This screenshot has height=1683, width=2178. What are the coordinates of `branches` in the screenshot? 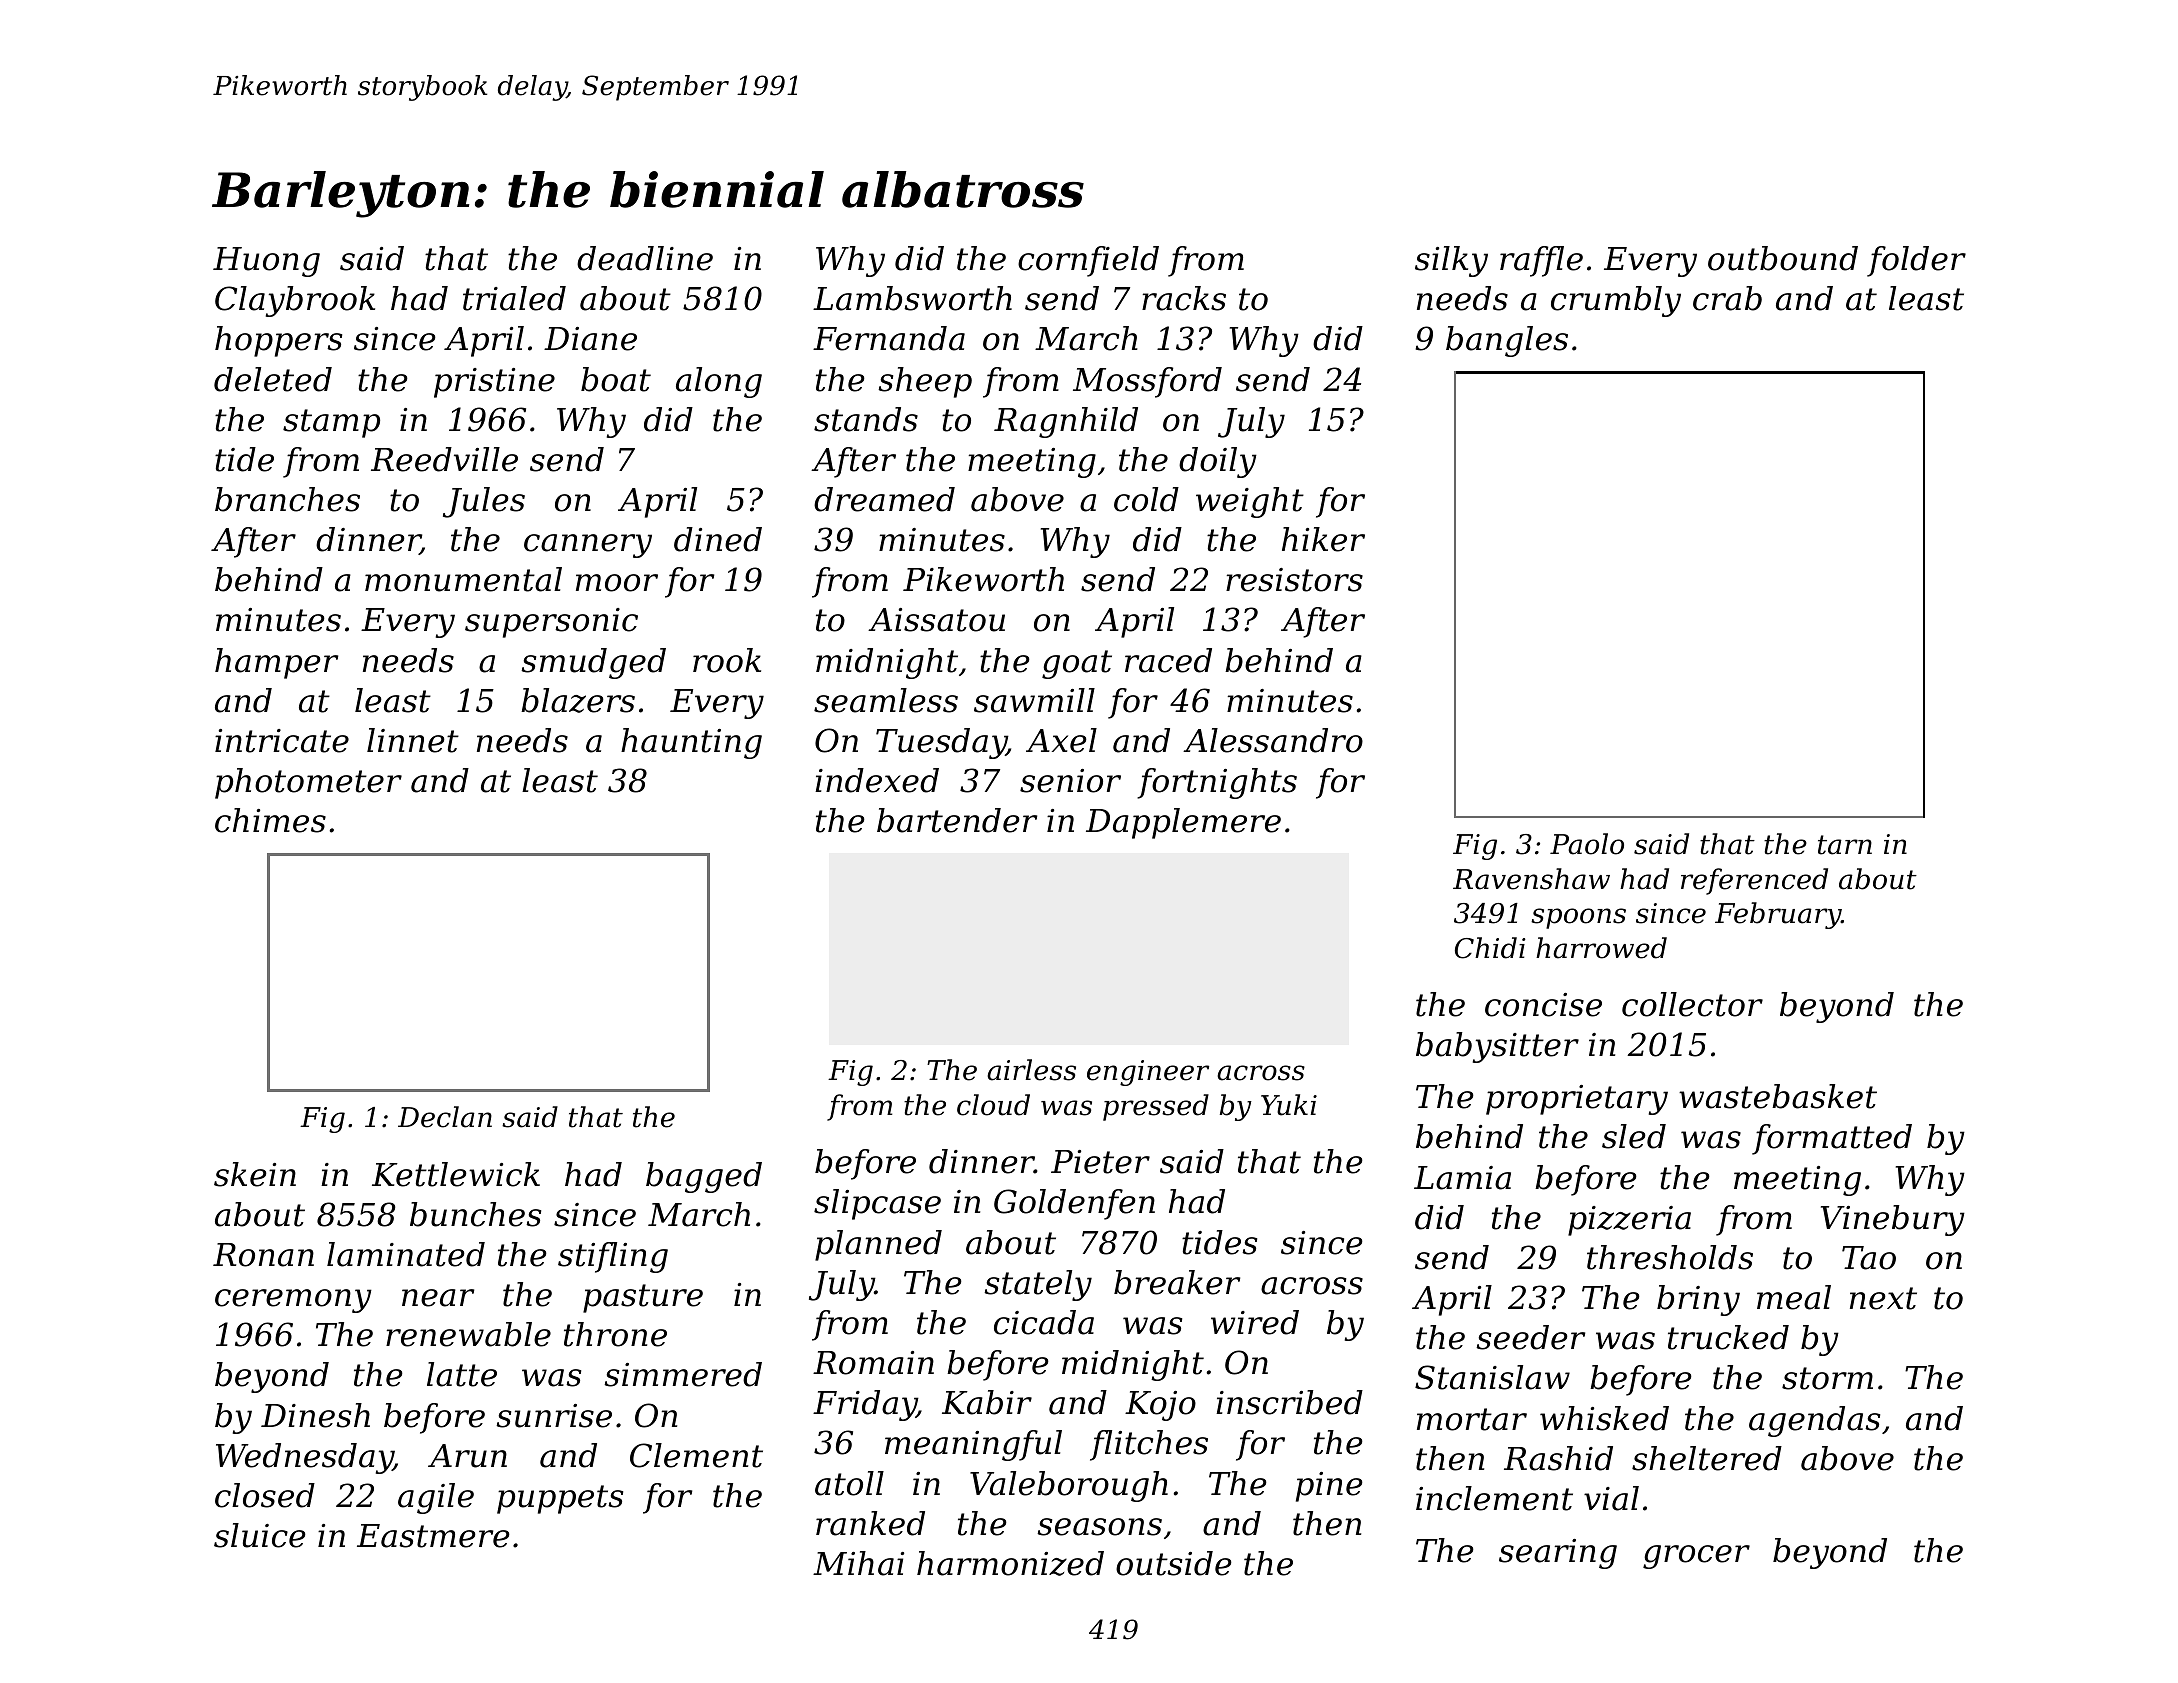 It's located at (287, 499).
